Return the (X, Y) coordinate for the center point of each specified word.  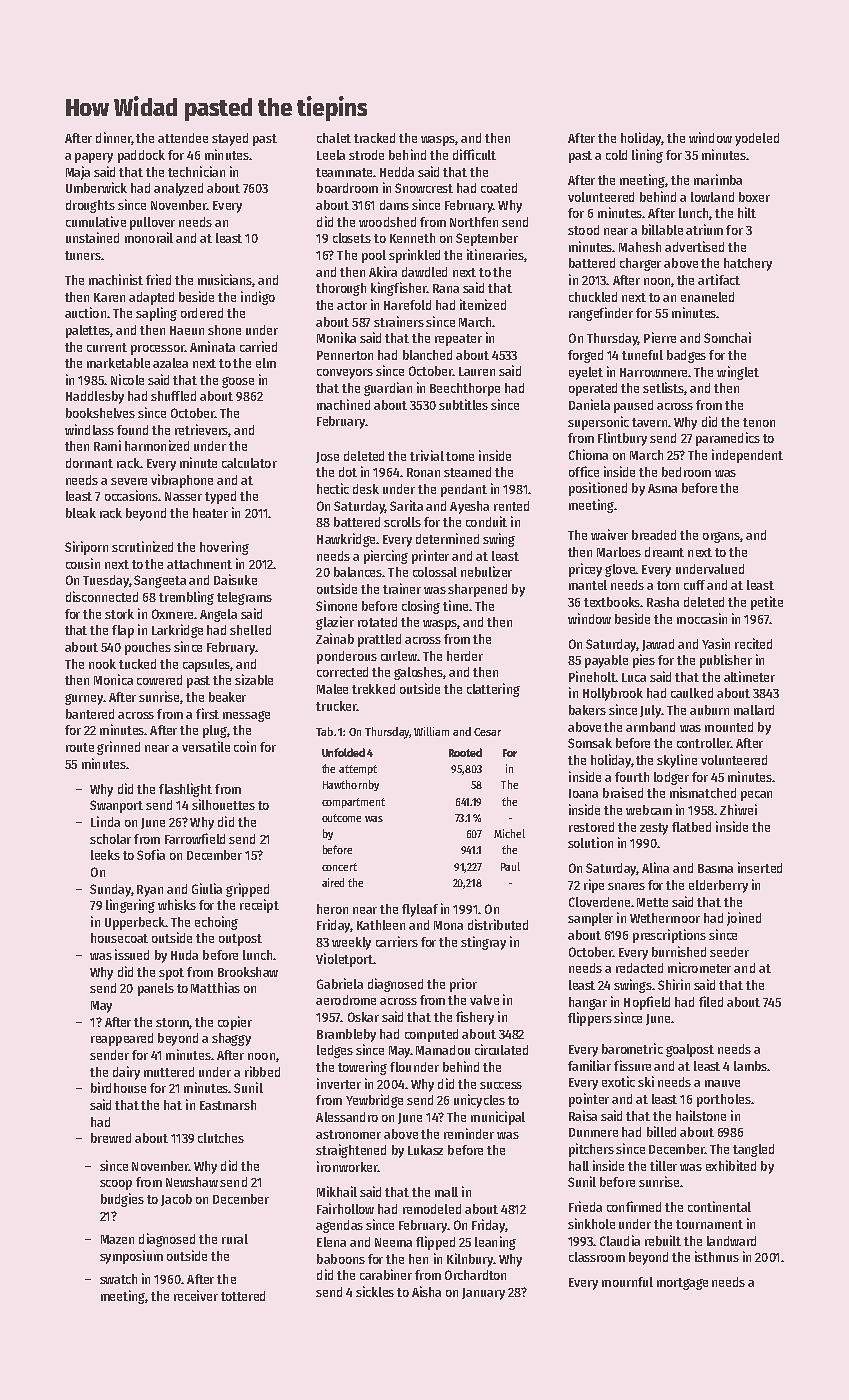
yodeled (757, 139)
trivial (427, 455)
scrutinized (142, 546)
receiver (196, 1295)
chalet (334, 138)
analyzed (178, 189)
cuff (694, 585)
